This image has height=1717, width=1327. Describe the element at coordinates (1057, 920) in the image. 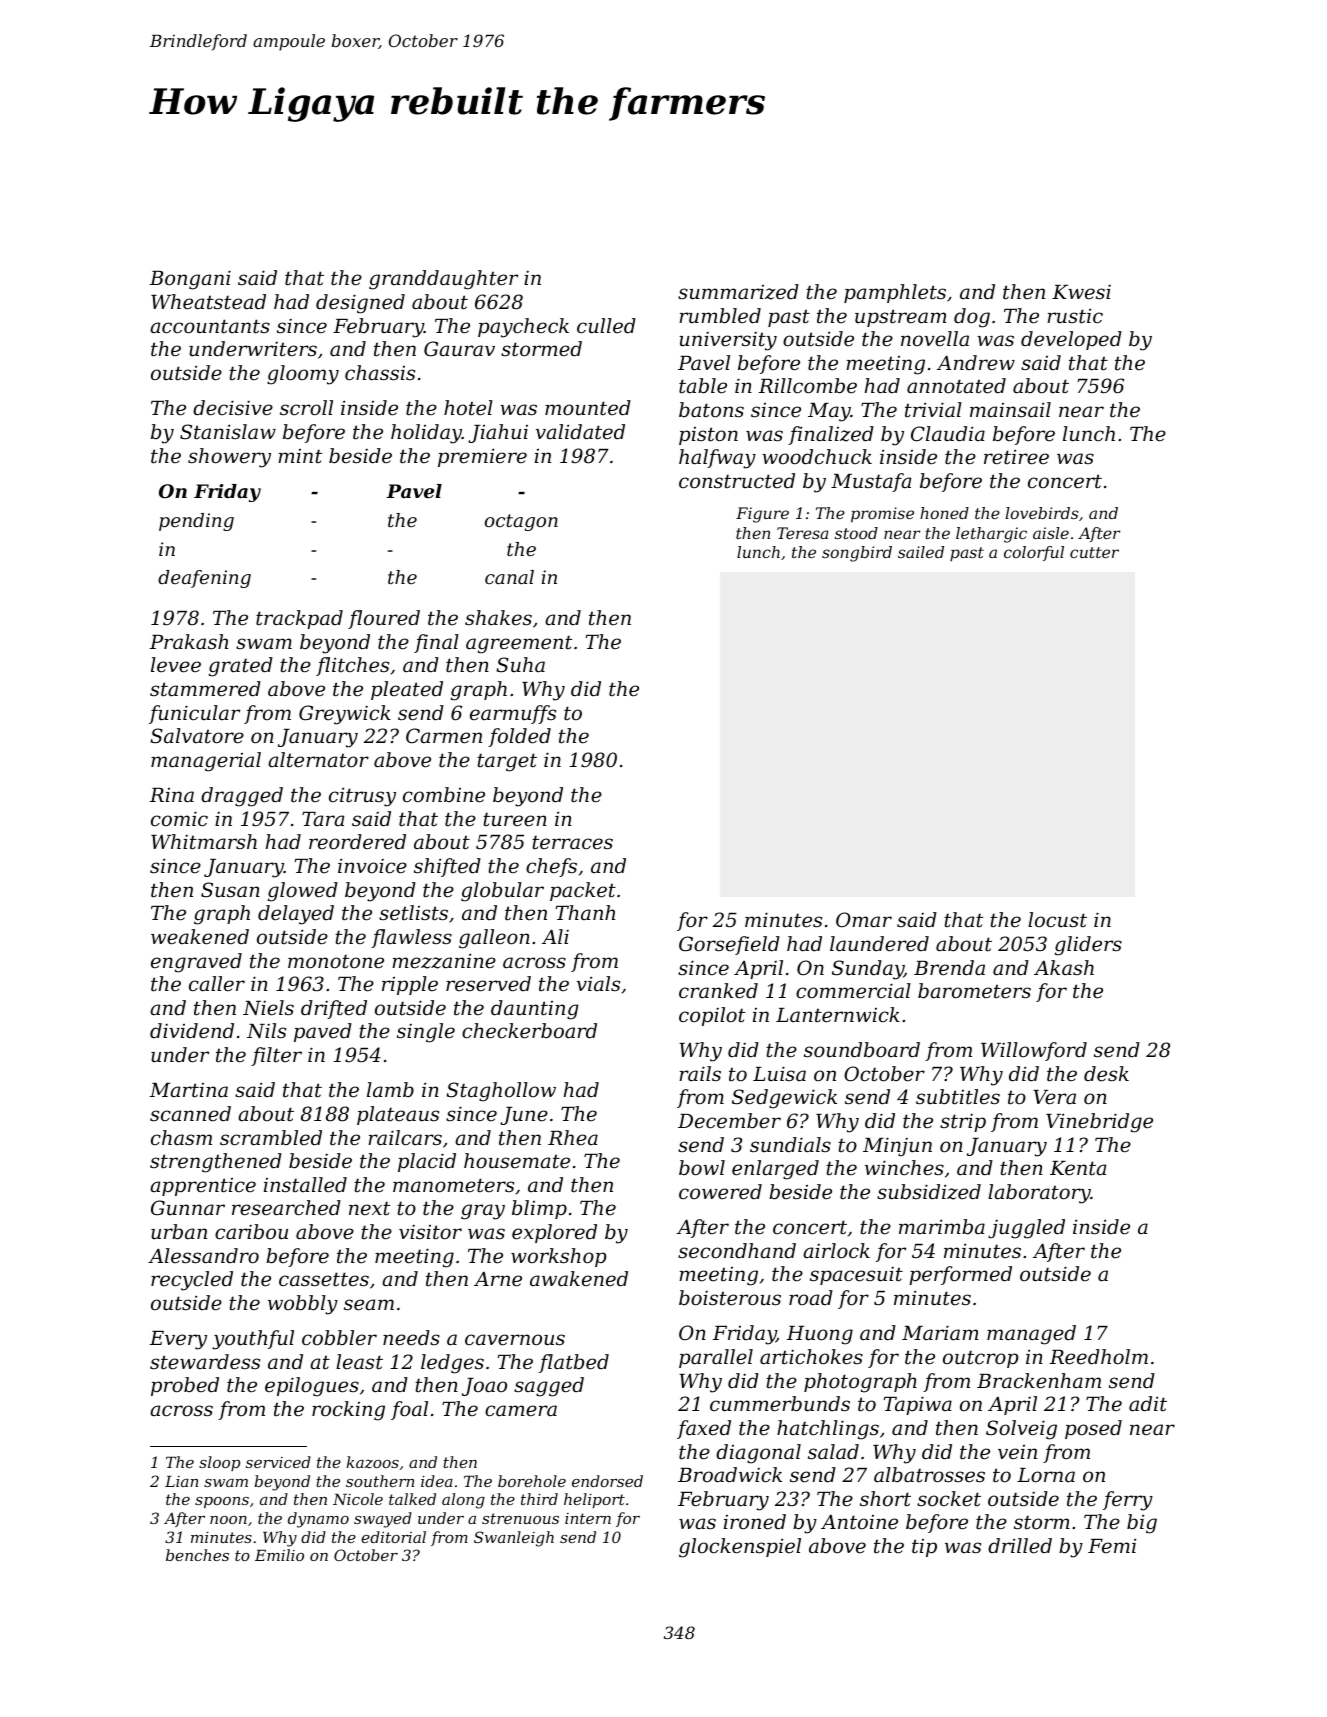

I see `locust` at that location.
